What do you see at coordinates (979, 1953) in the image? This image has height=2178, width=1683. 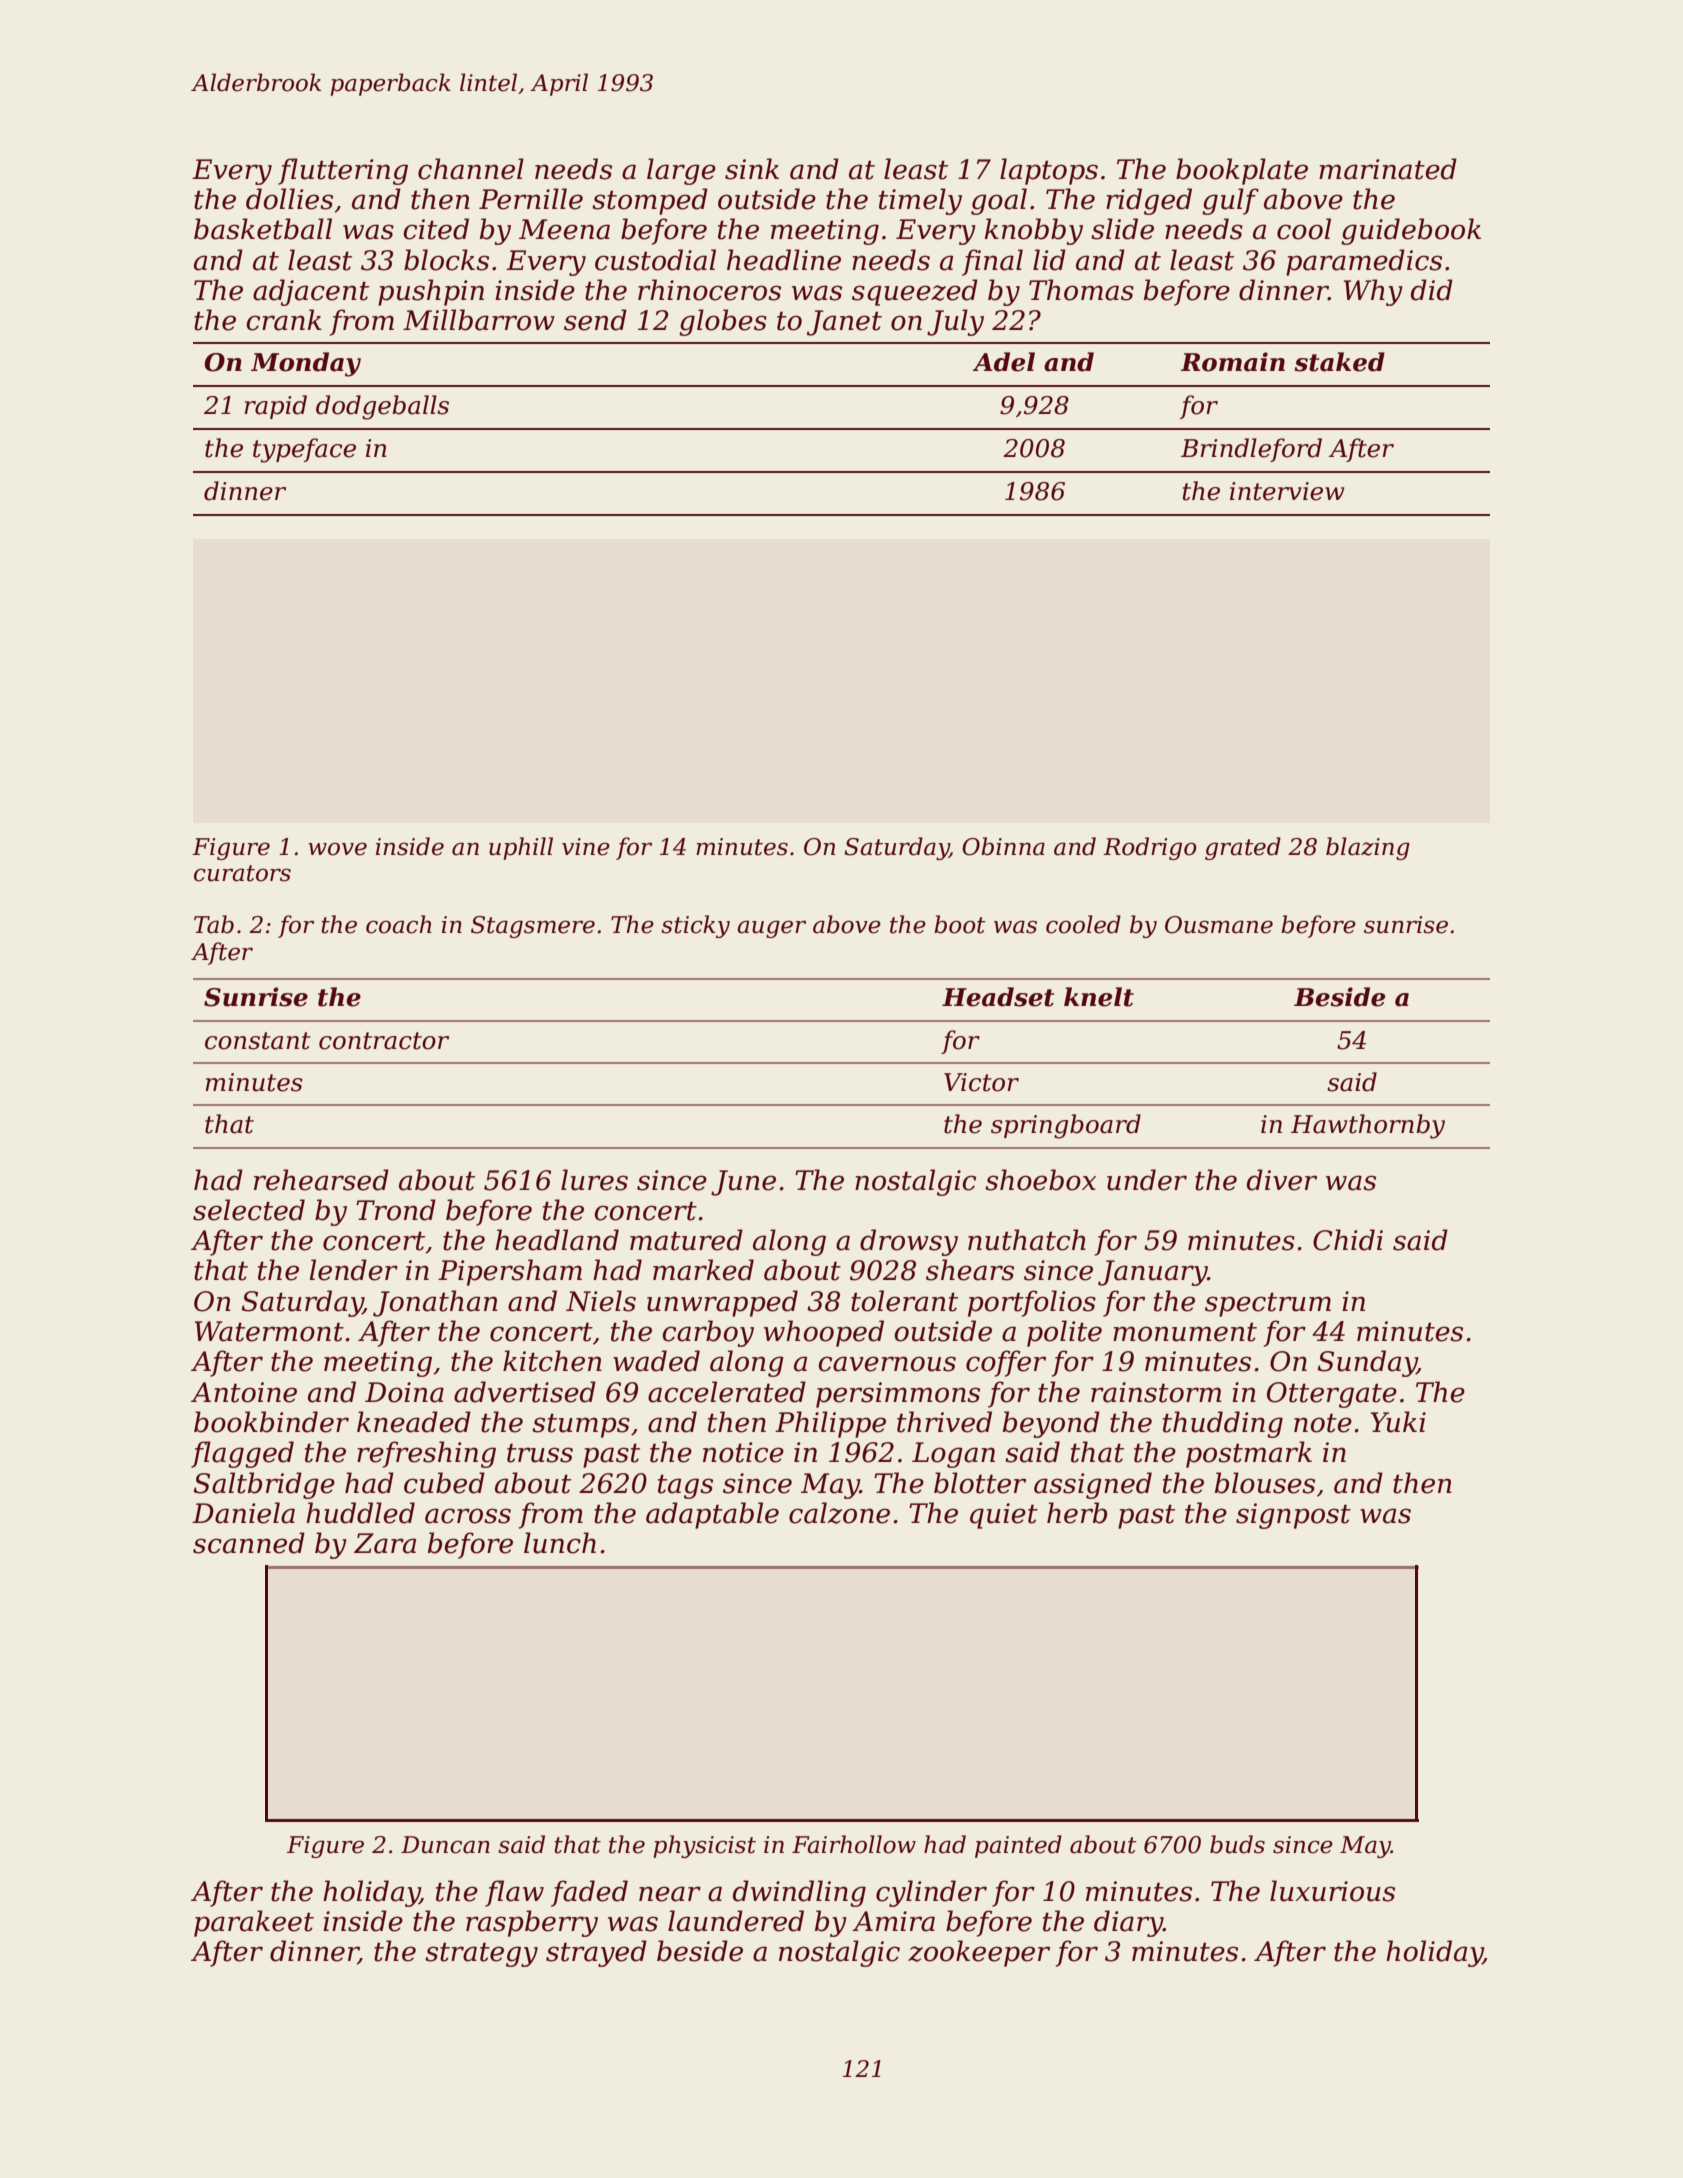 I see `zookeeper` at bounding box center [979, 1953].
